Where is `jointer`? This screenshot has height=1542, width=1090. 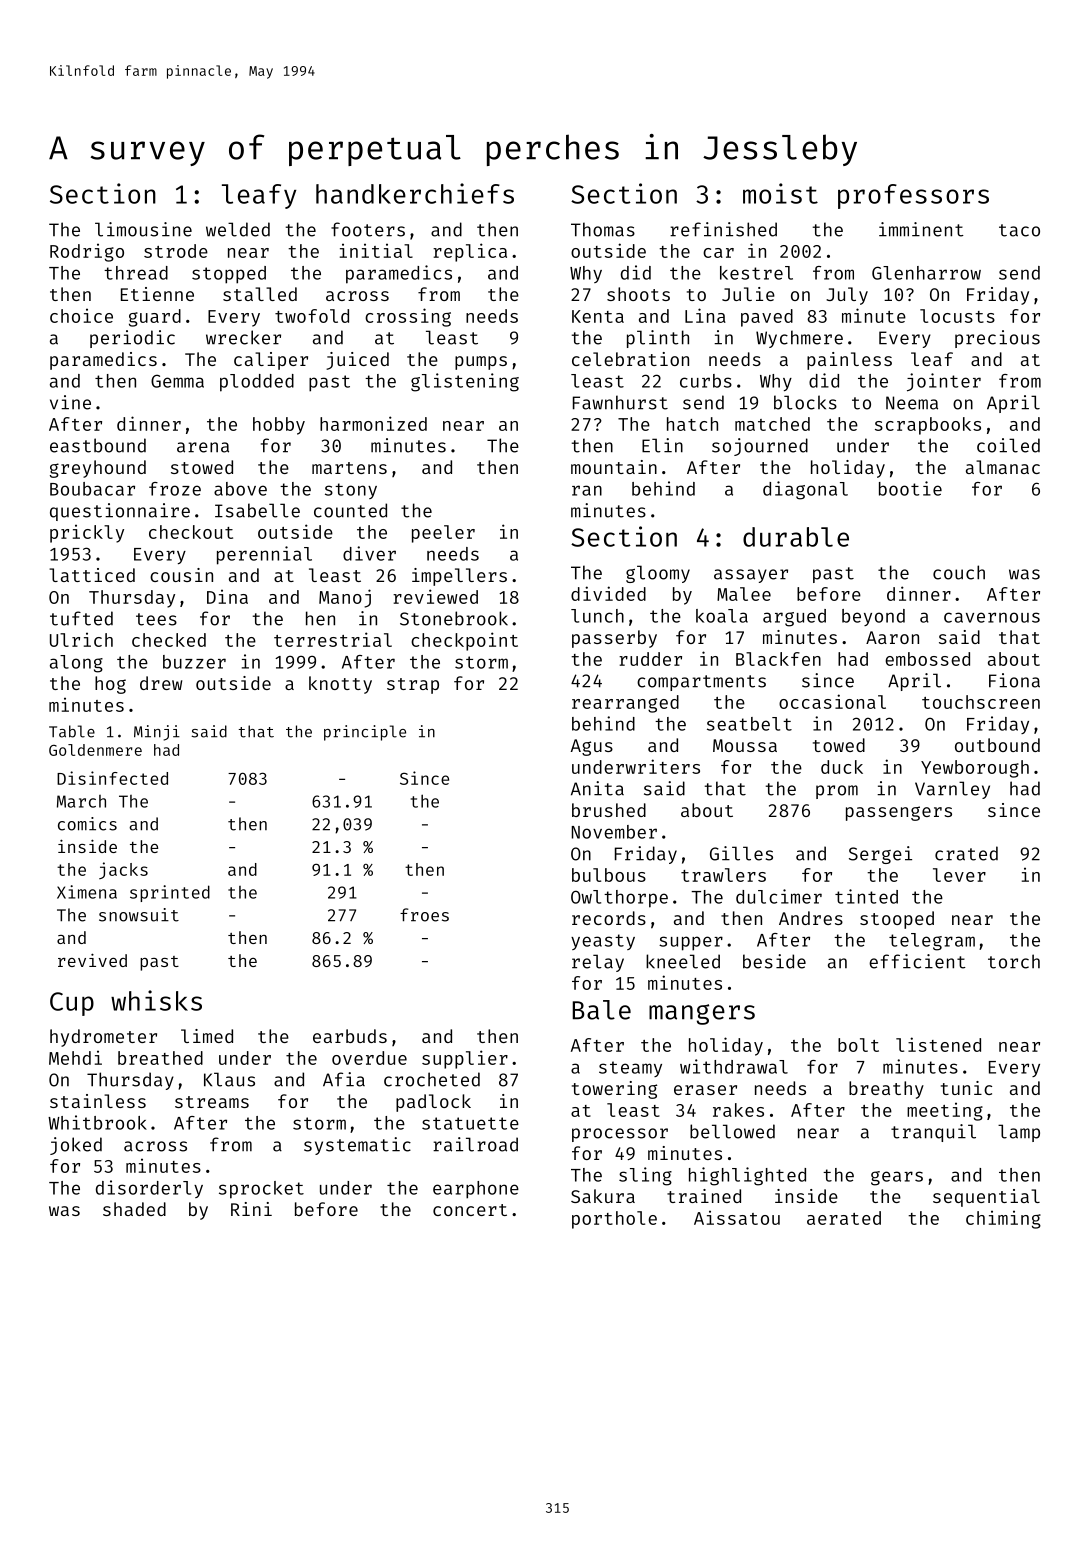
jointer is located at coordinates (944, 382).
